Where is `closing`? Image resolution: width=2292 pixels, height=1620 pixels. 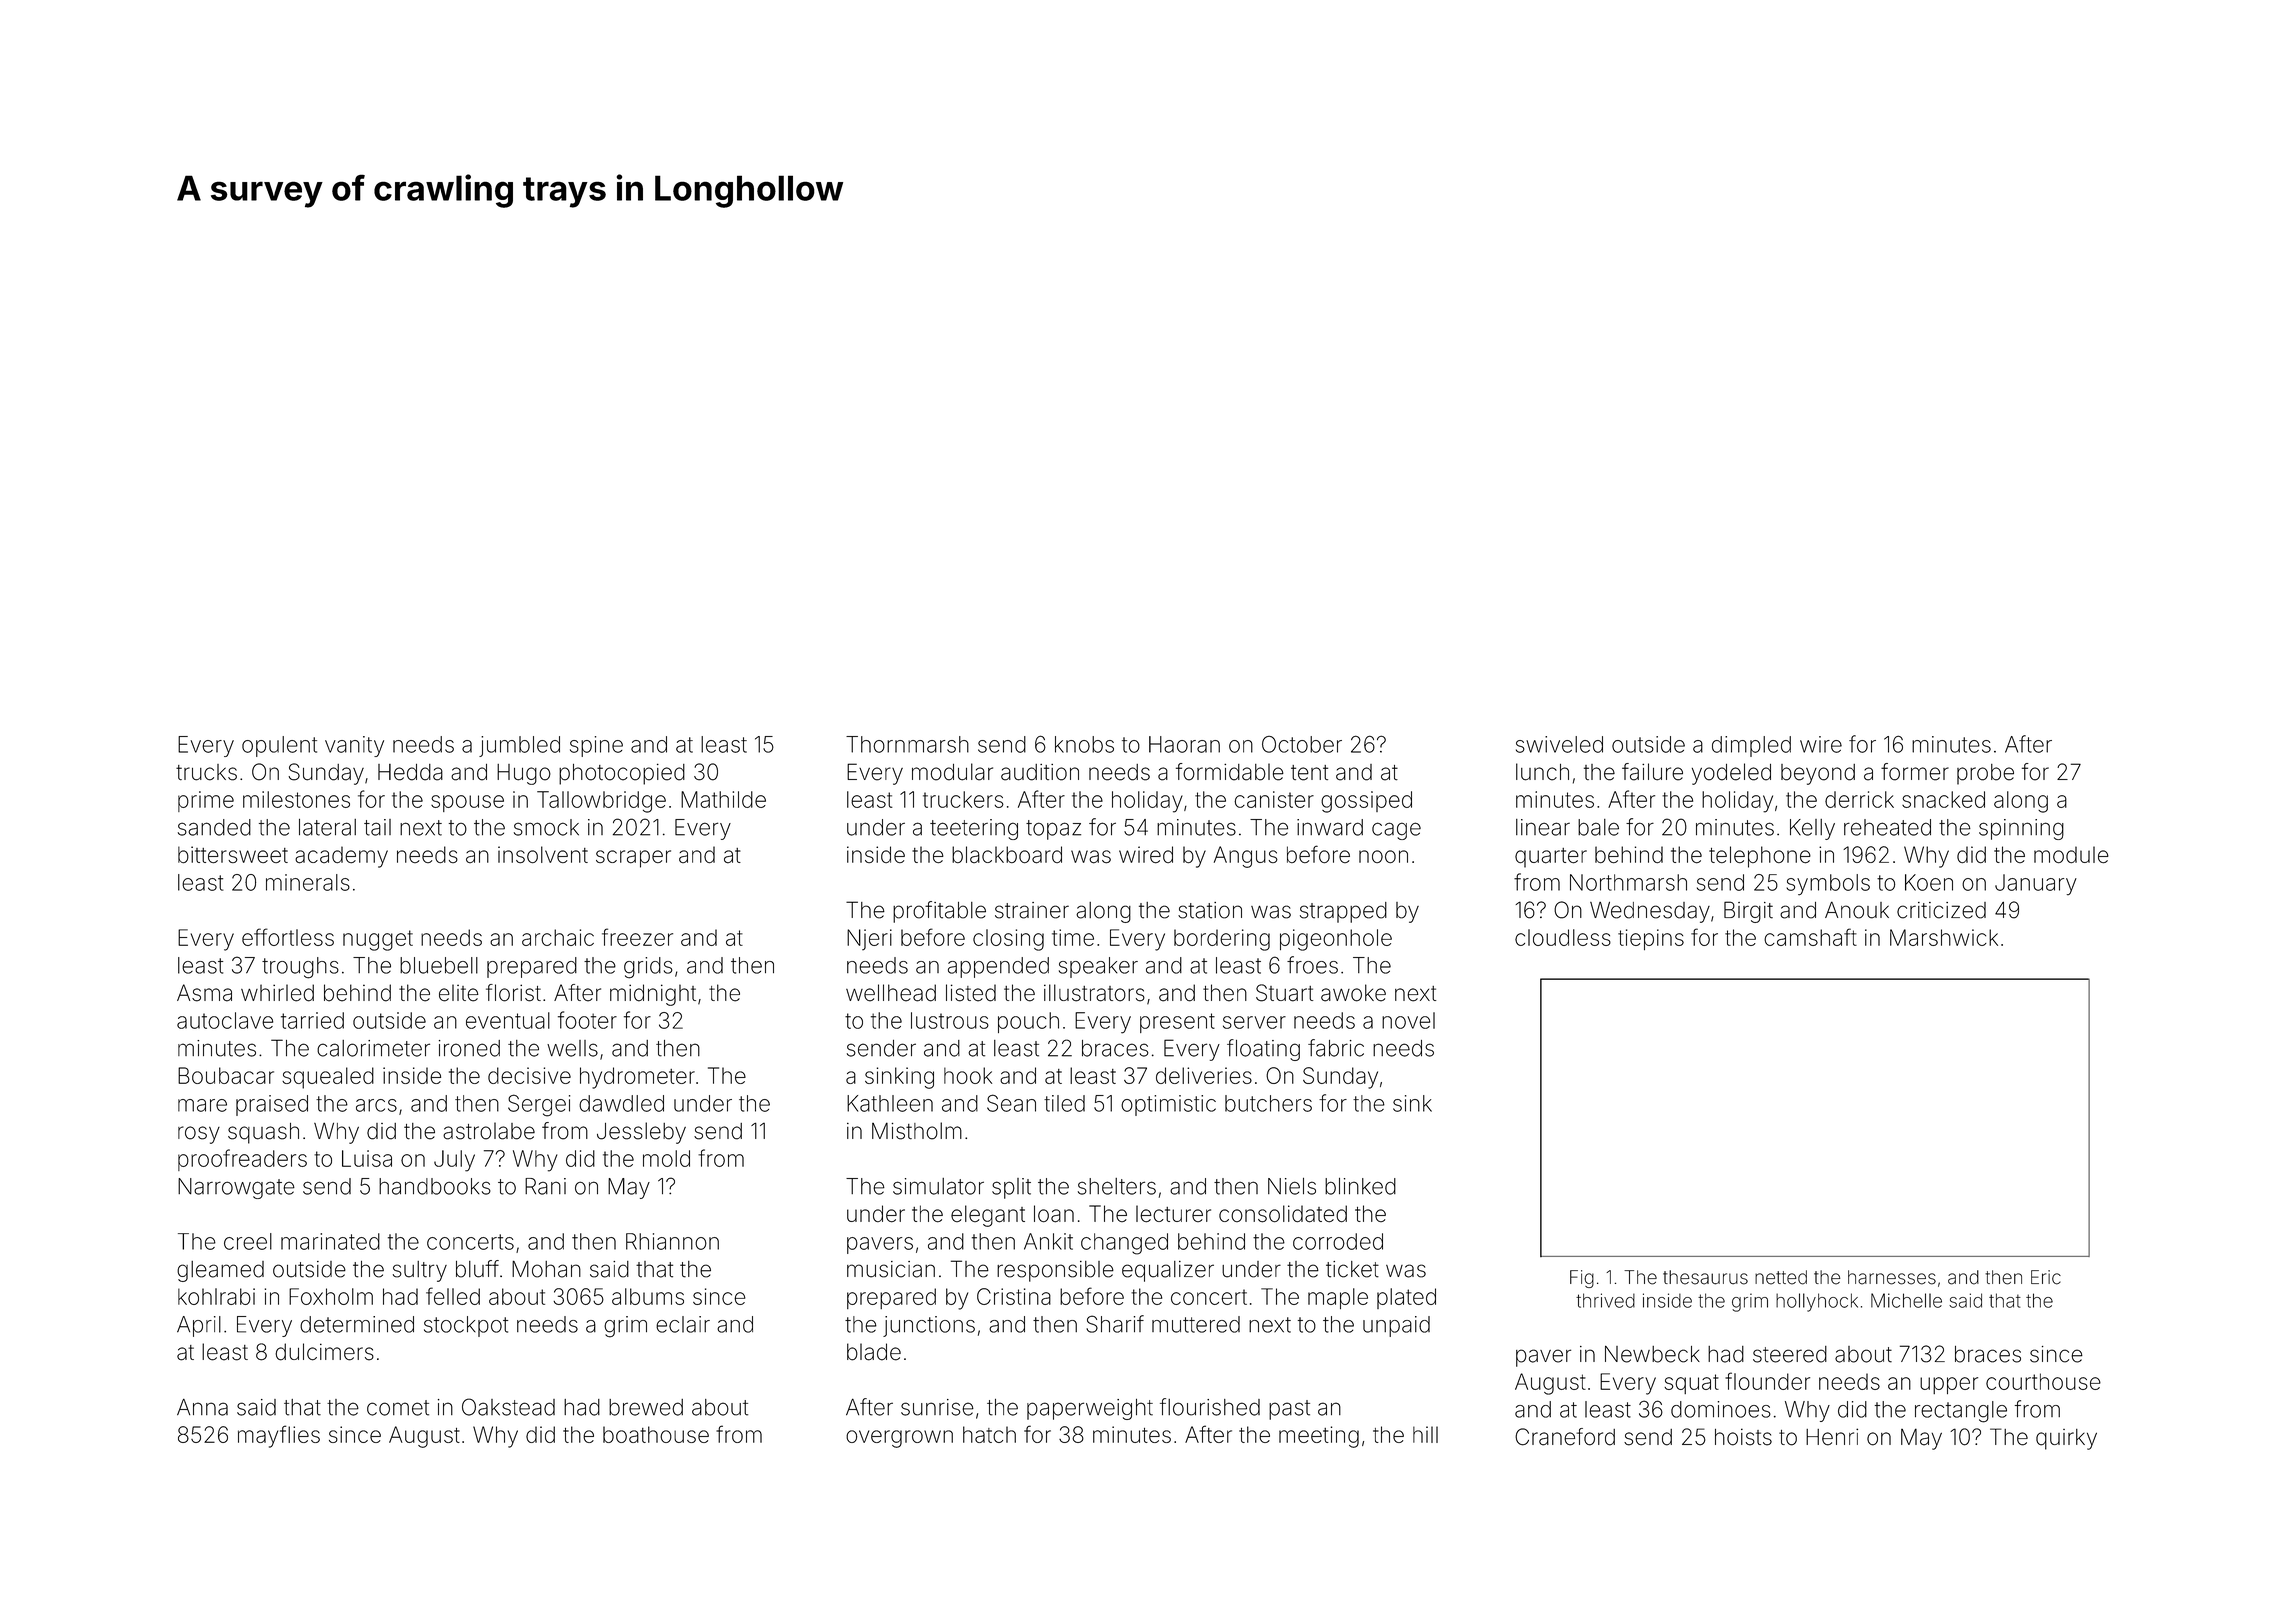 closing is located at coordinates (1008, 940).
